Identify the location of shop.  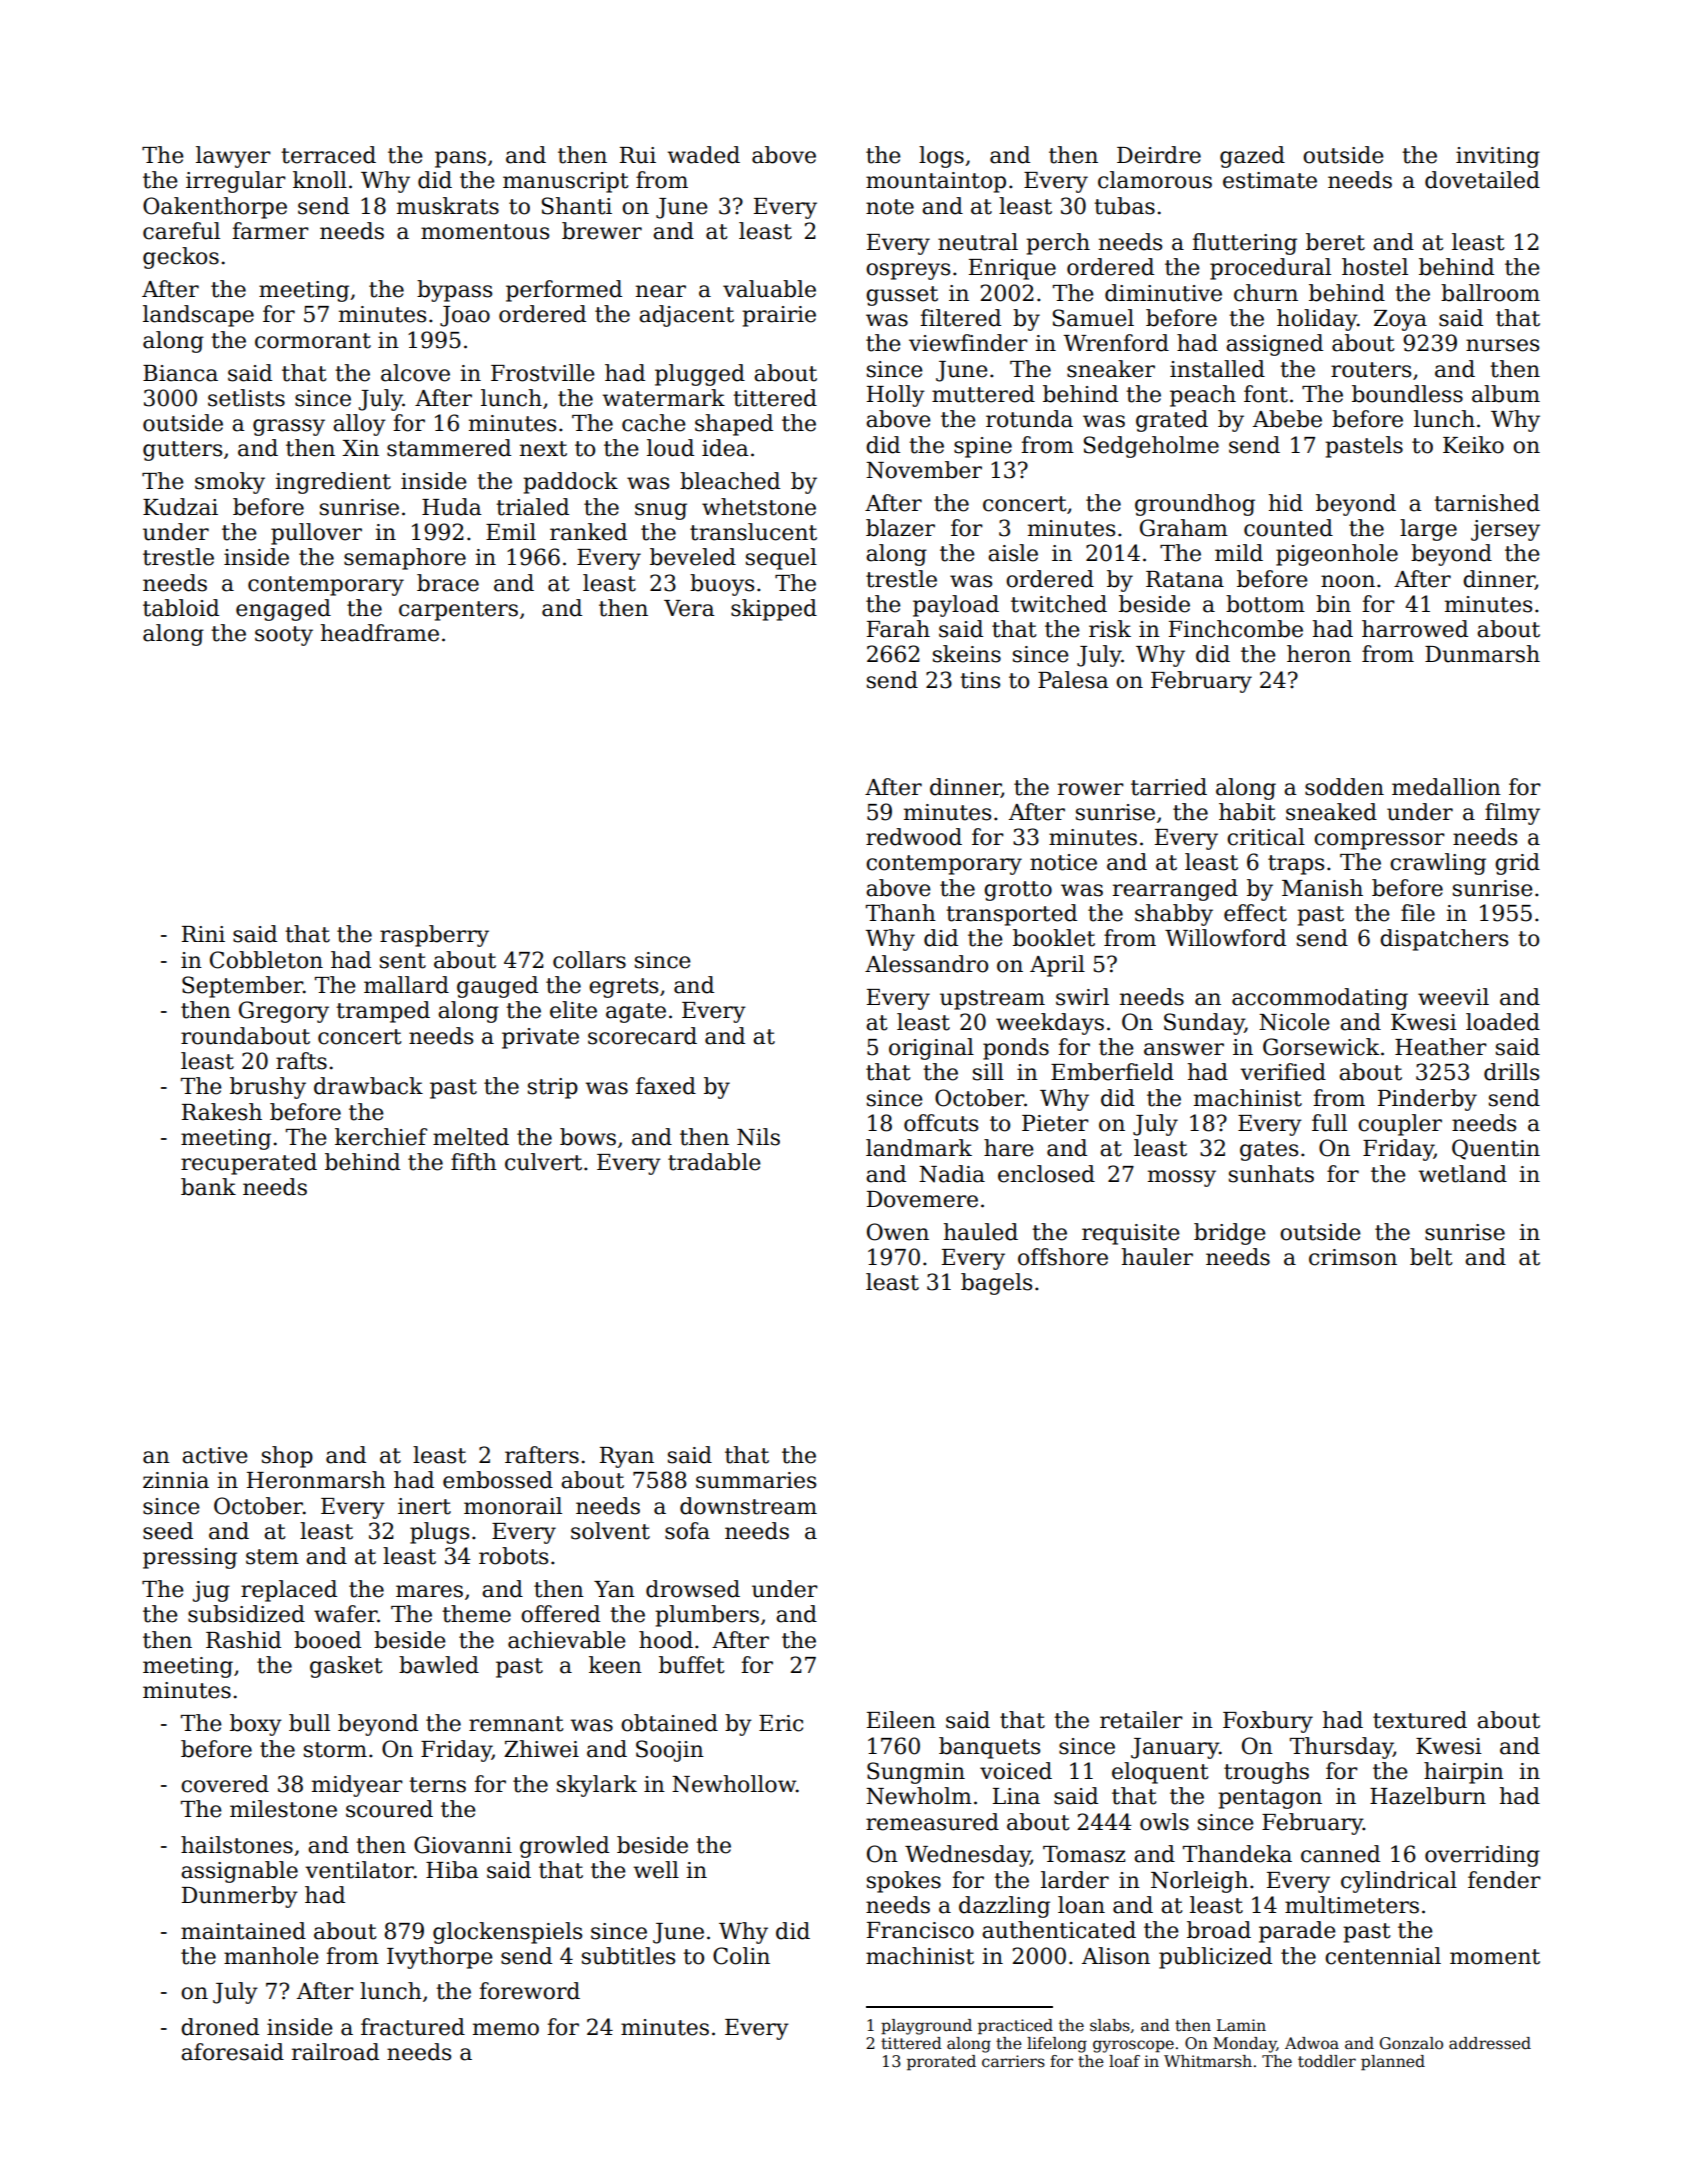
(287, 1457).
